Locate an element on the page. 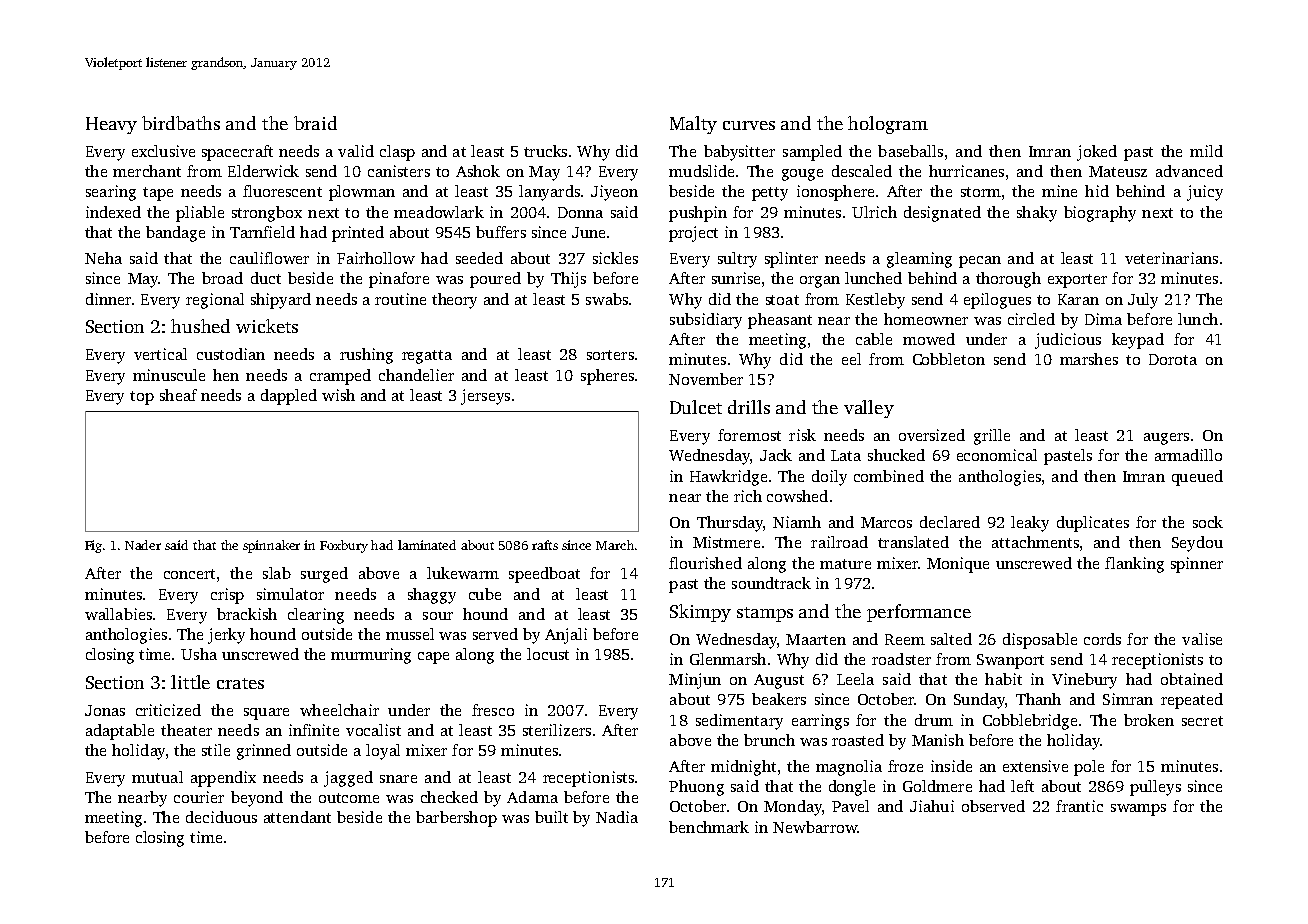 The width and height of the document is (1308, 924). speedboat is located at coordinates (544, 575).
